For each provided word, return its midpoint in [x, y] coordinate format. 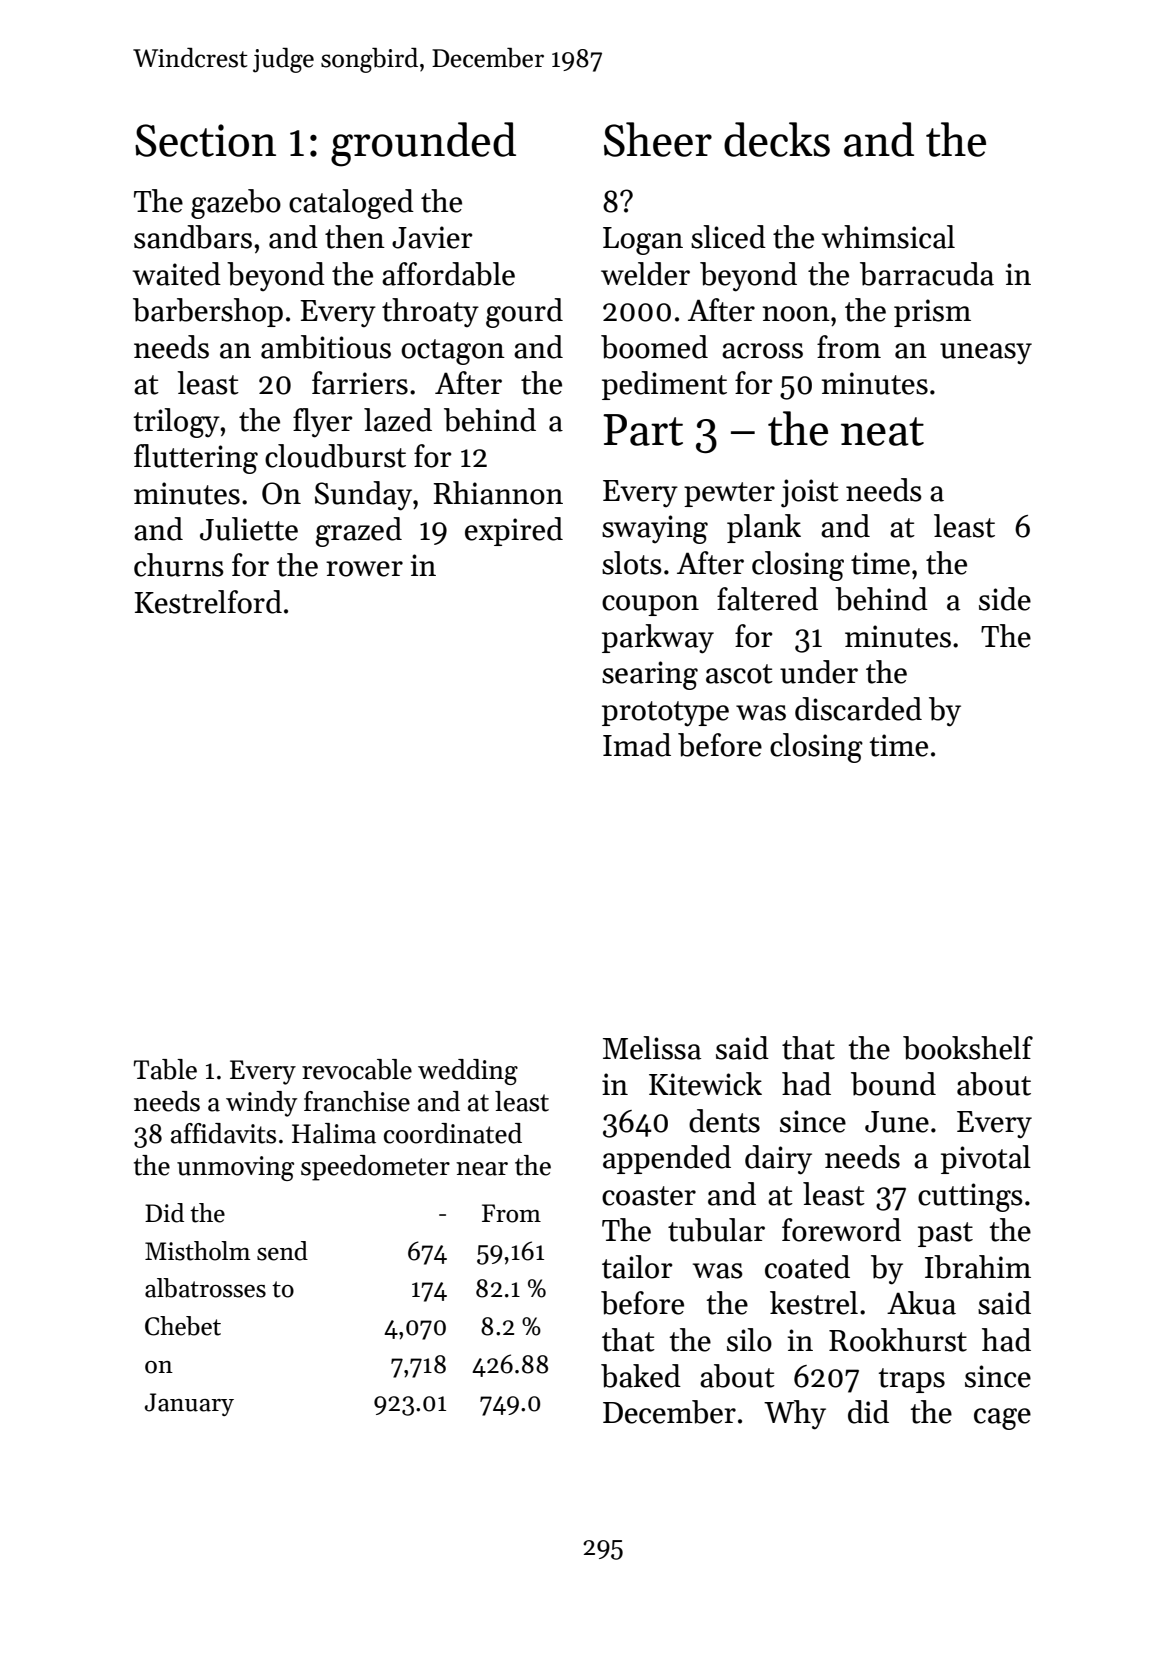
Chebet [183, 1326]
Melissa [652, 1048]
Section [205, 140]
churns [179, 565]
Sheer [658, 139]
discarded [858, 709]
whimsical [888, 237]
